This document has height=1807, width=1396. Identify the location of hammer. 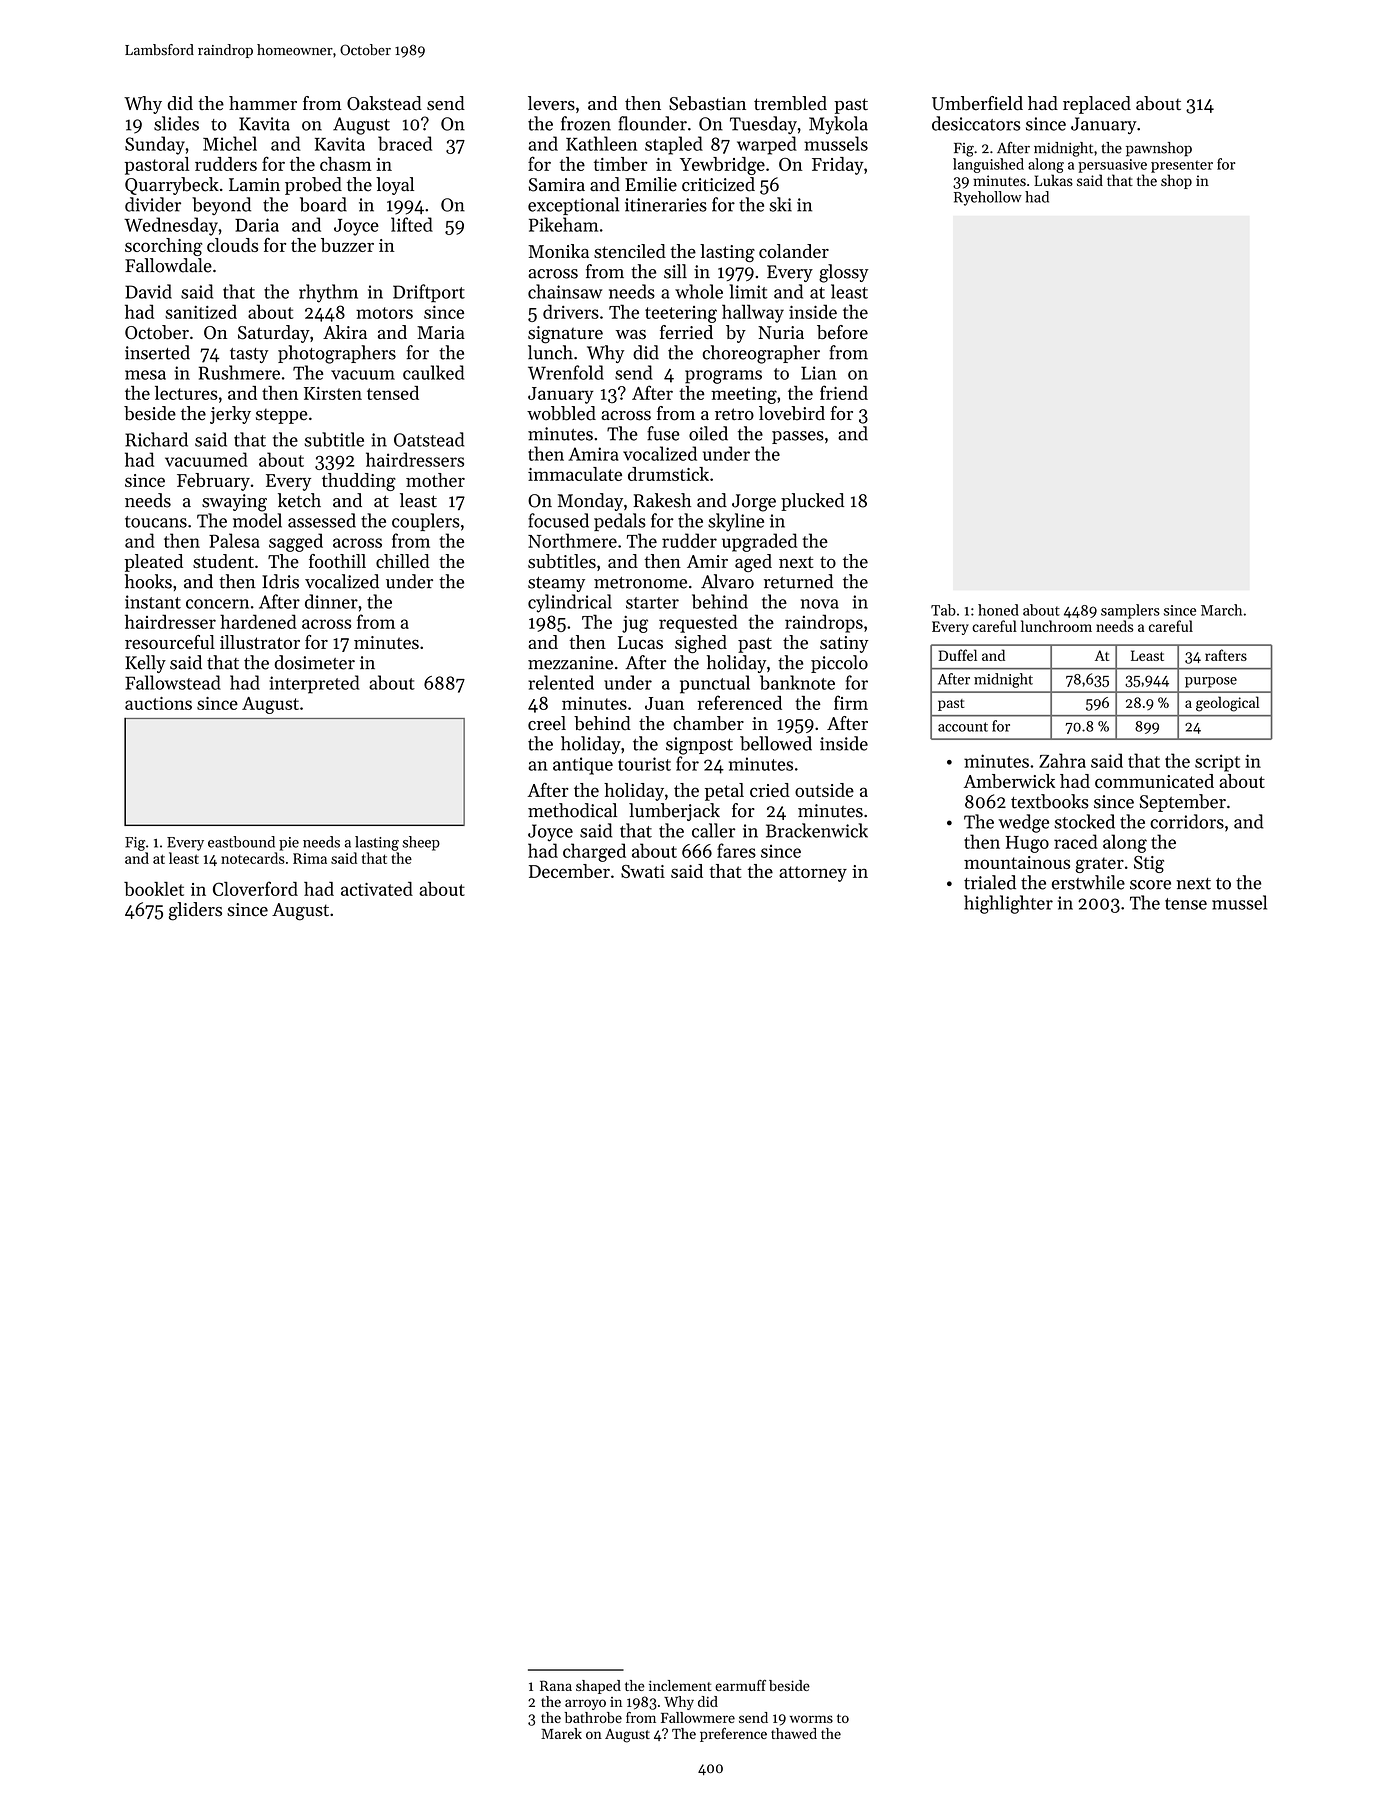
(263, 103).
